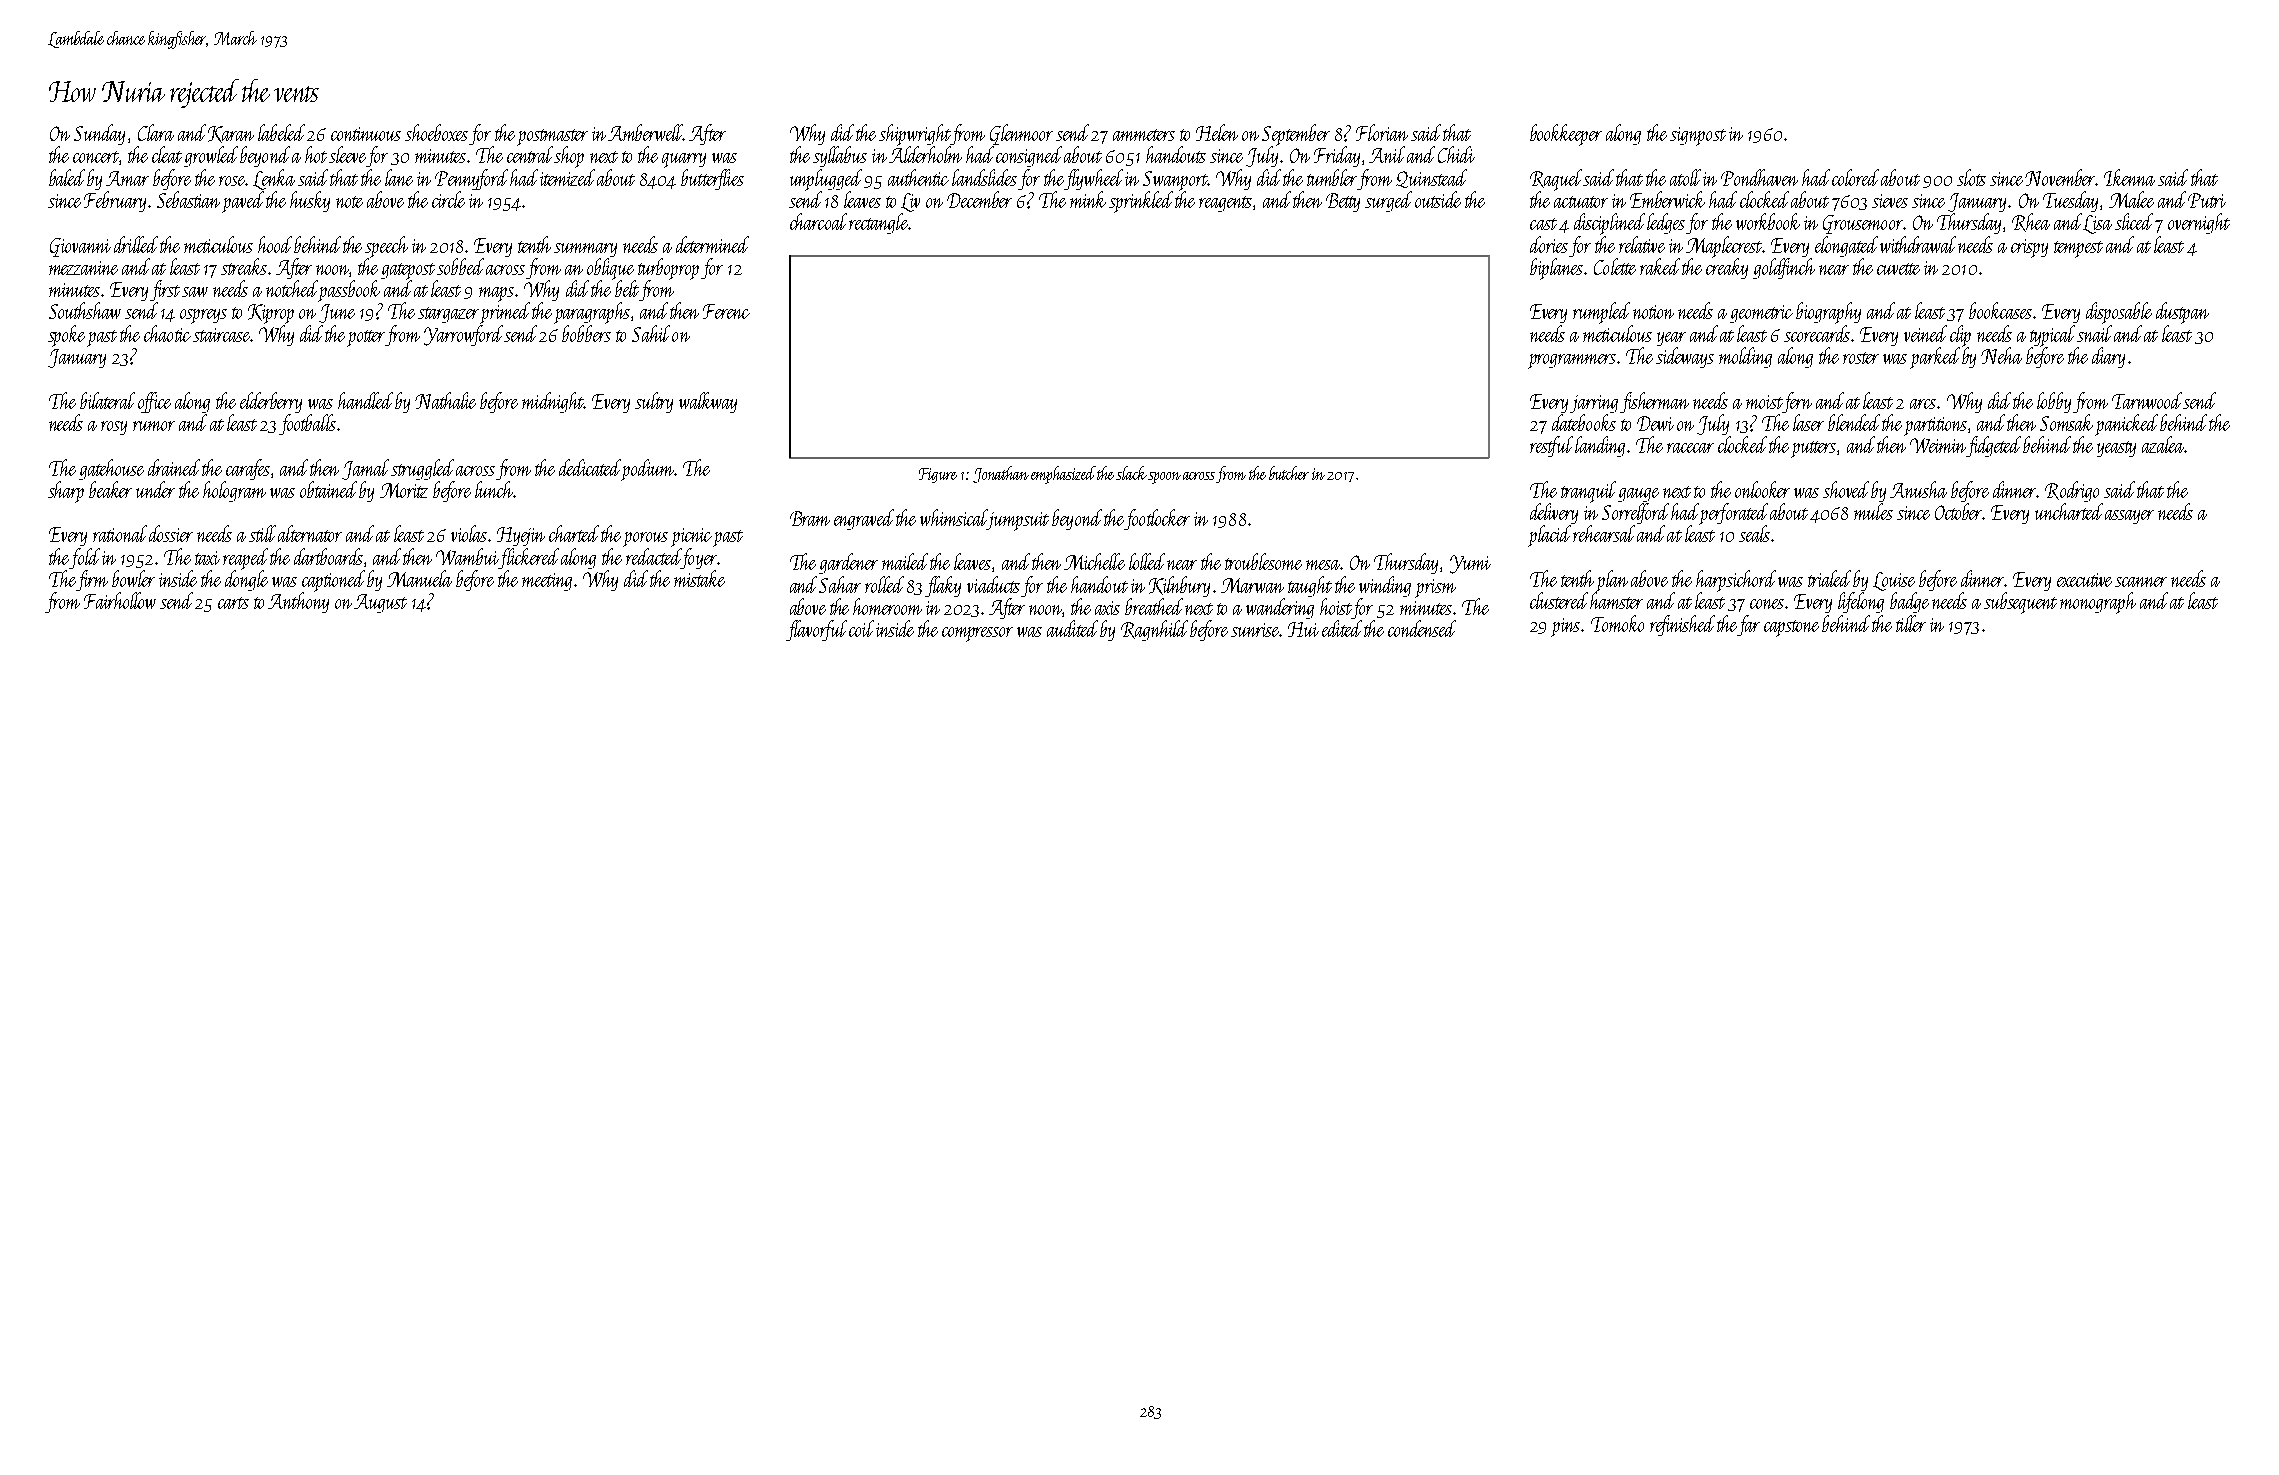 This screenshot has height=1475, width=2279. What do you see at coordinates (977, 634) in the screenshot?
I see `compressor` at bounding box center [977, 634].
